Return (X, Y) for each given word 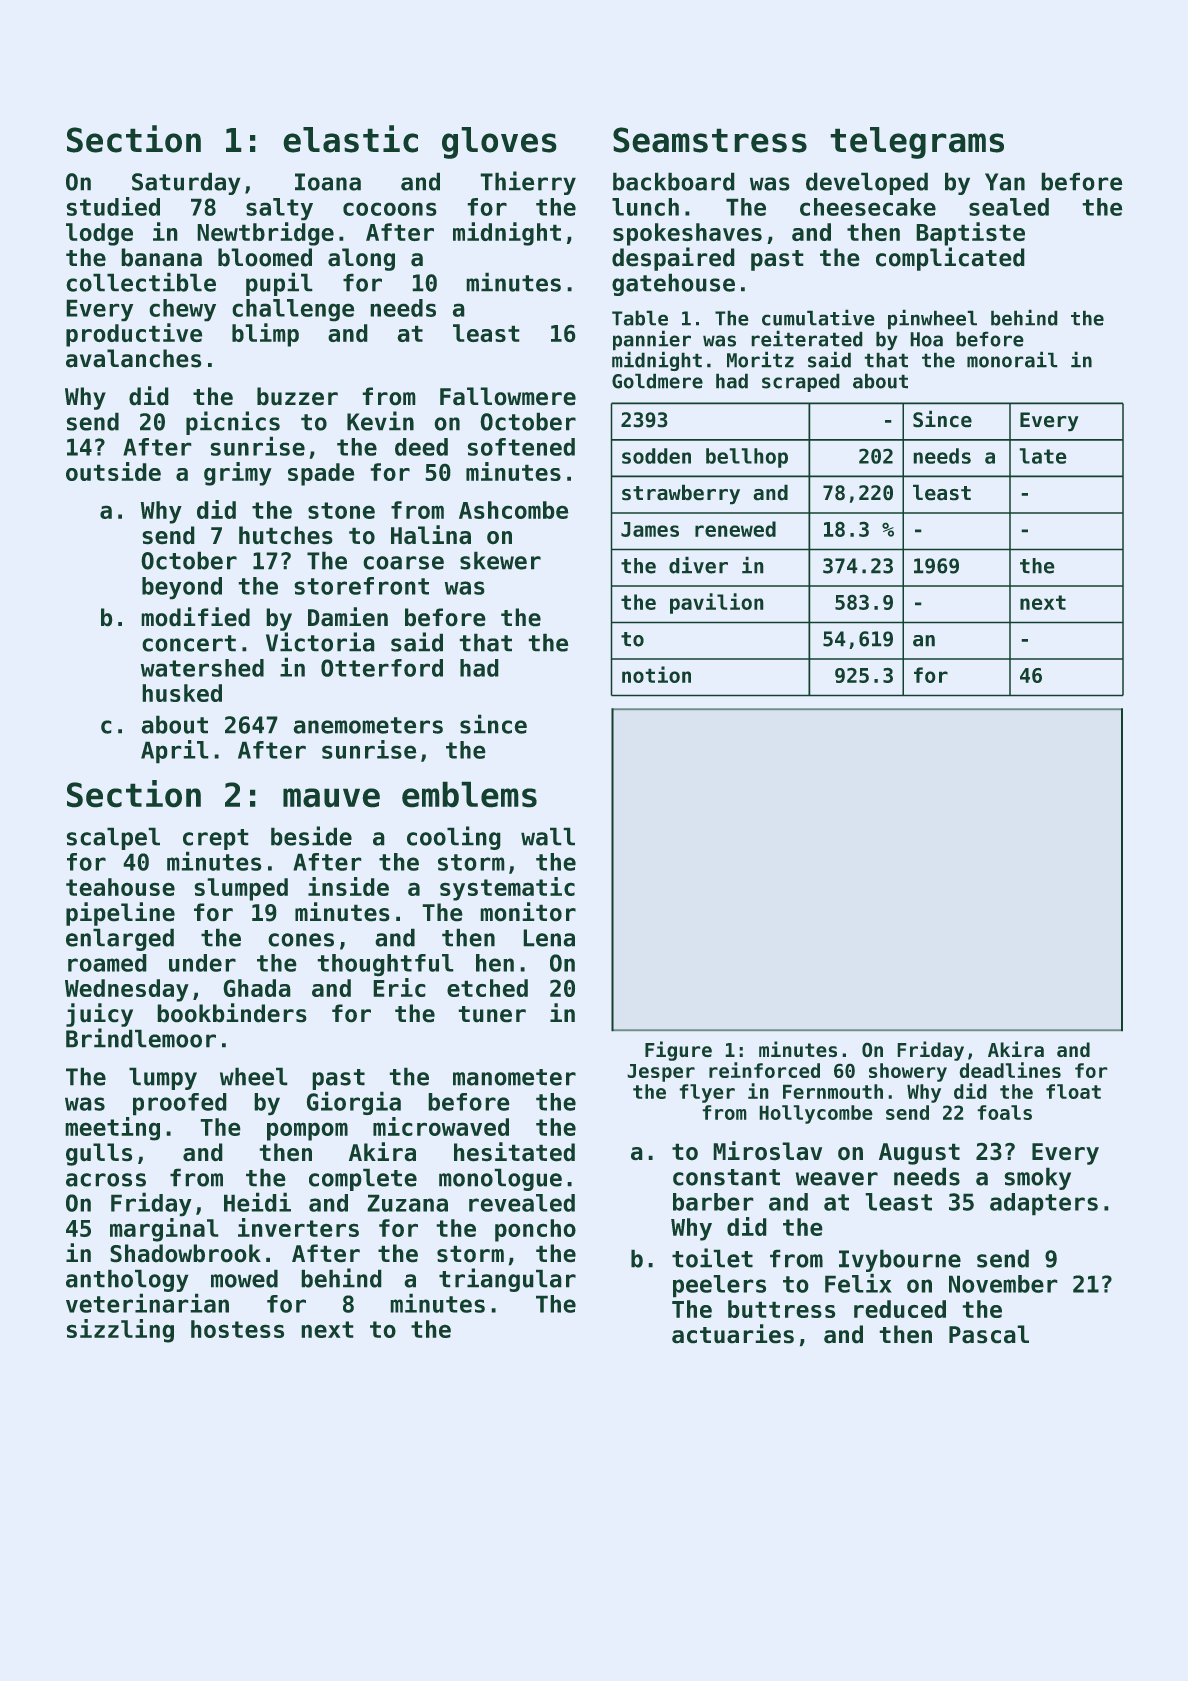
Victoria (320, 642)
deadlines (1010, 1070)
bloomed (265, 257)
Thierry (528, 183)
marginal (164, 1230)
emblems (469, 794)
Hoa (927, 339)
